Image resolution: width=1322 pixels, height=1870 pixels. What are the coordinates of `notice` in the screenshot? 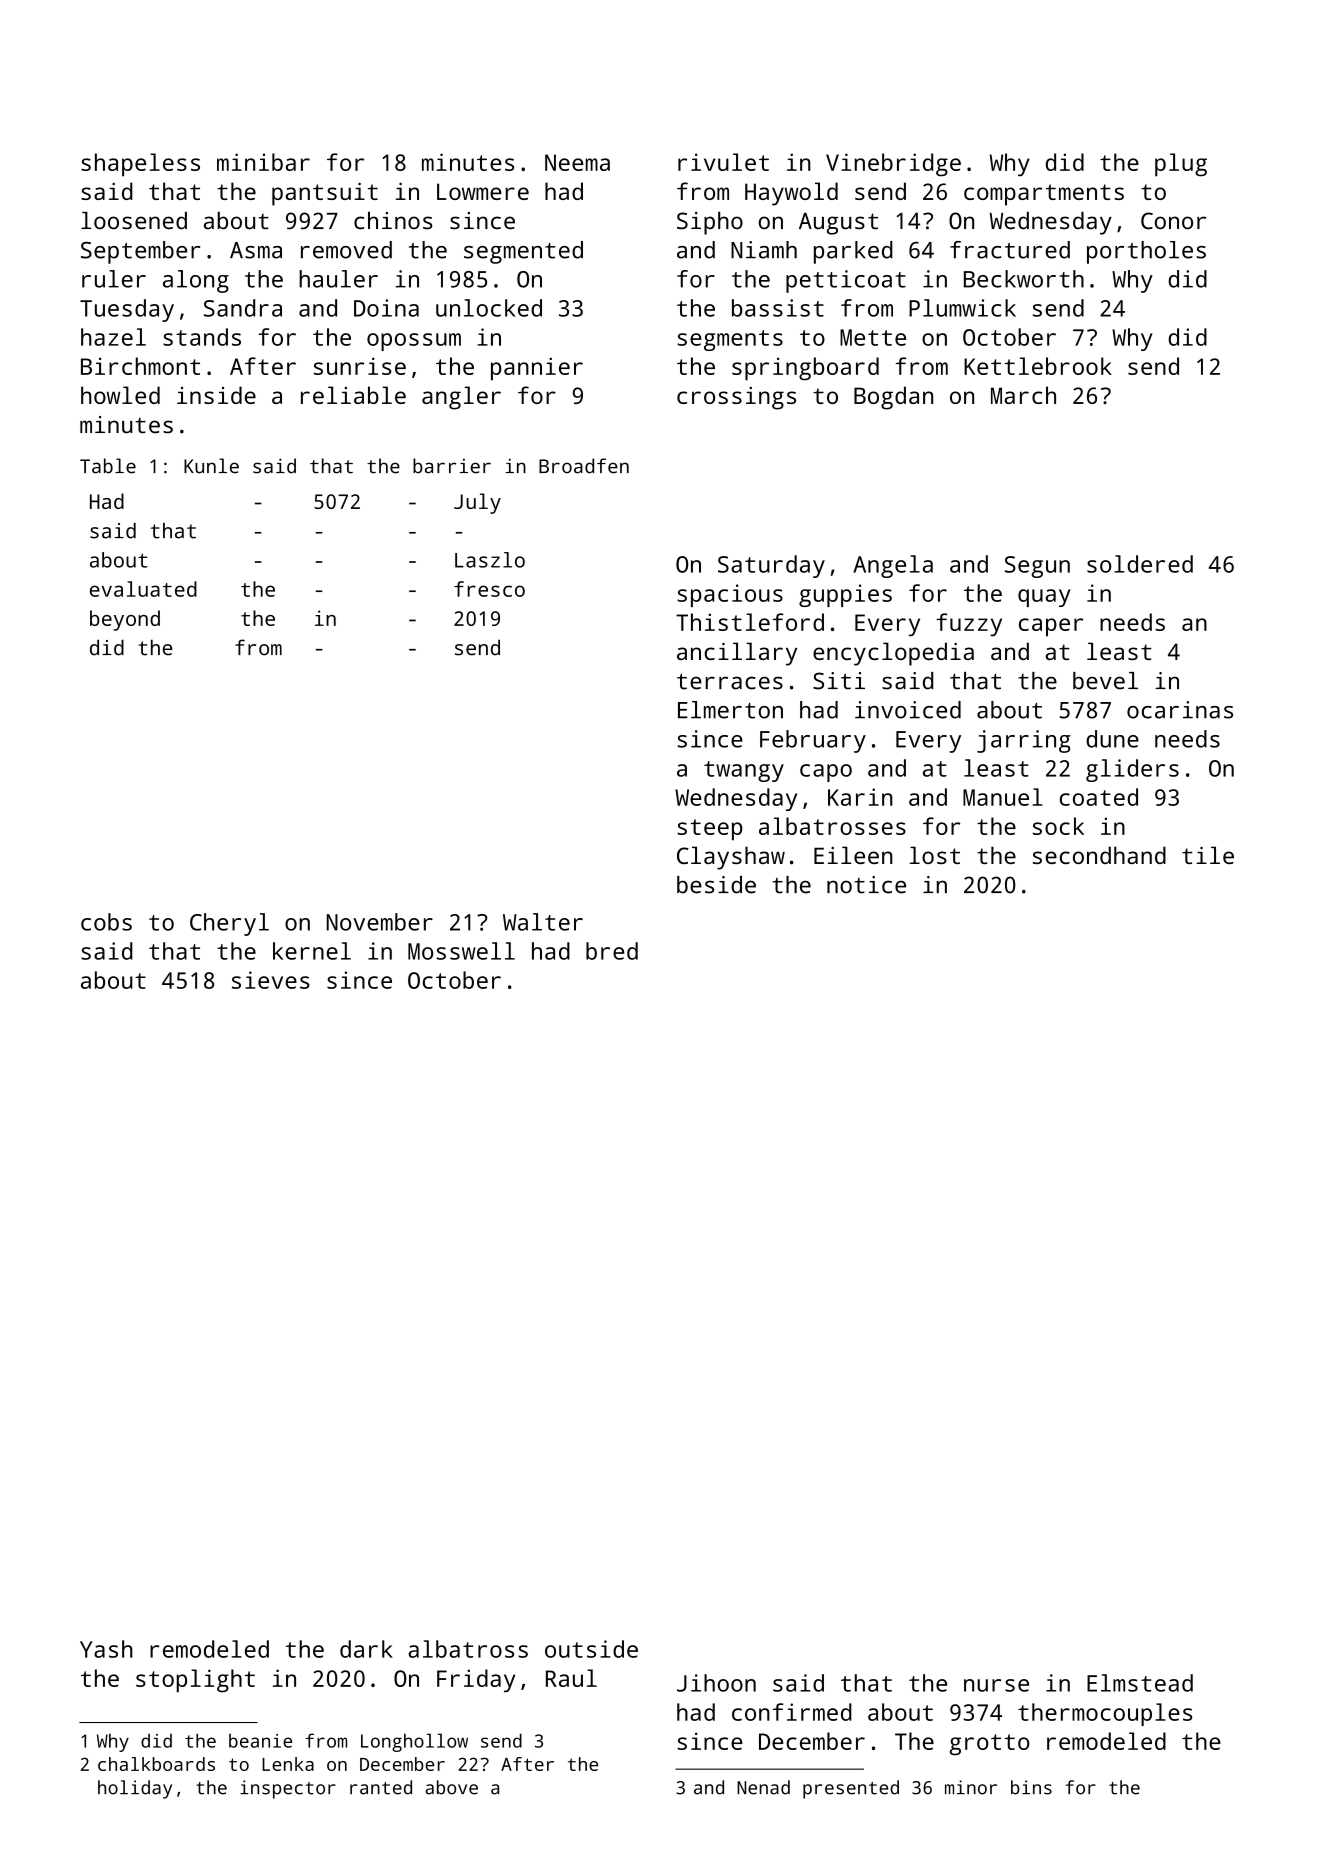 It's located at (866, 885).
